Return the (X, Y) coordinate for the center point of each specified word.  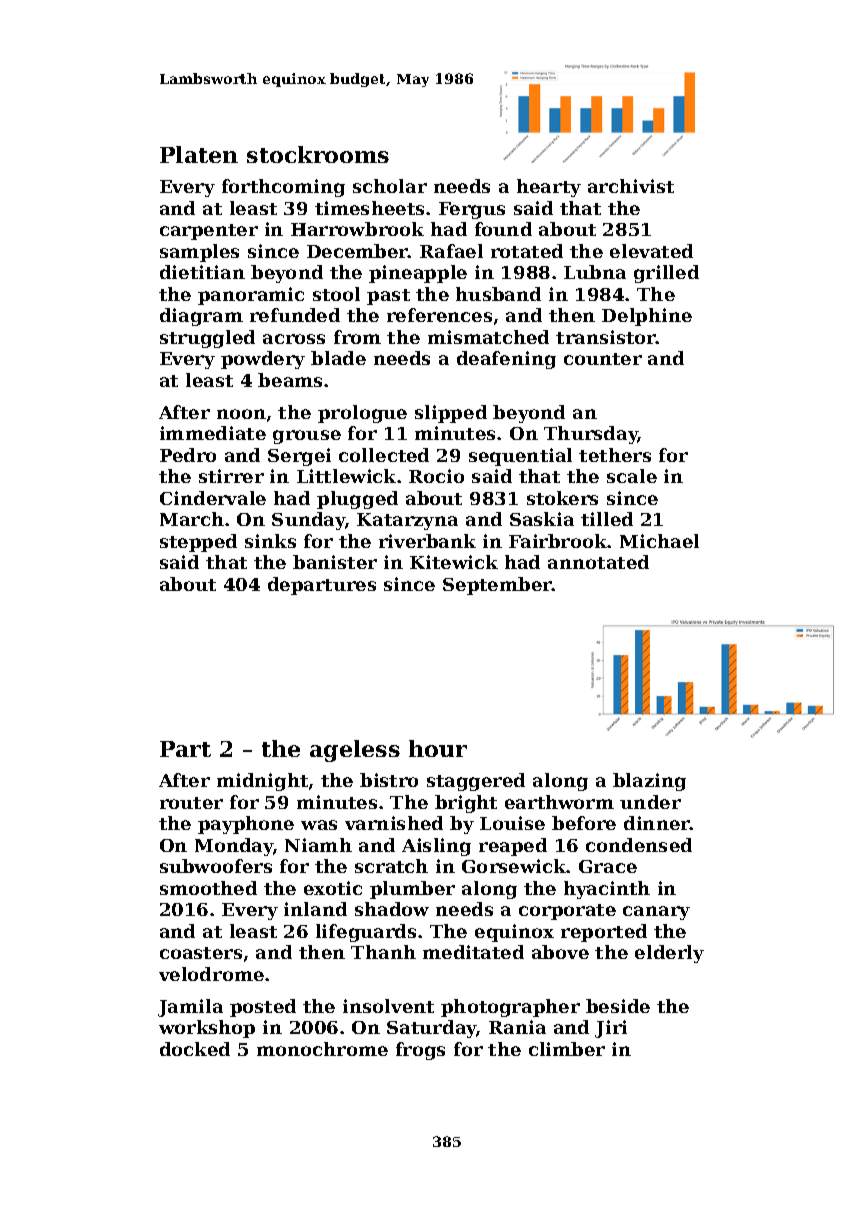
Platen (199, 154)
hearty (549, 188)
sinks (270, 541)
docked (195, 1049)
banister (335, 562)
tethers (615, 455)
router (191, 803)
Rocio (436, 476)
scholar (390, 186)
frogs (420, 1051)
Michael (659, 541)
